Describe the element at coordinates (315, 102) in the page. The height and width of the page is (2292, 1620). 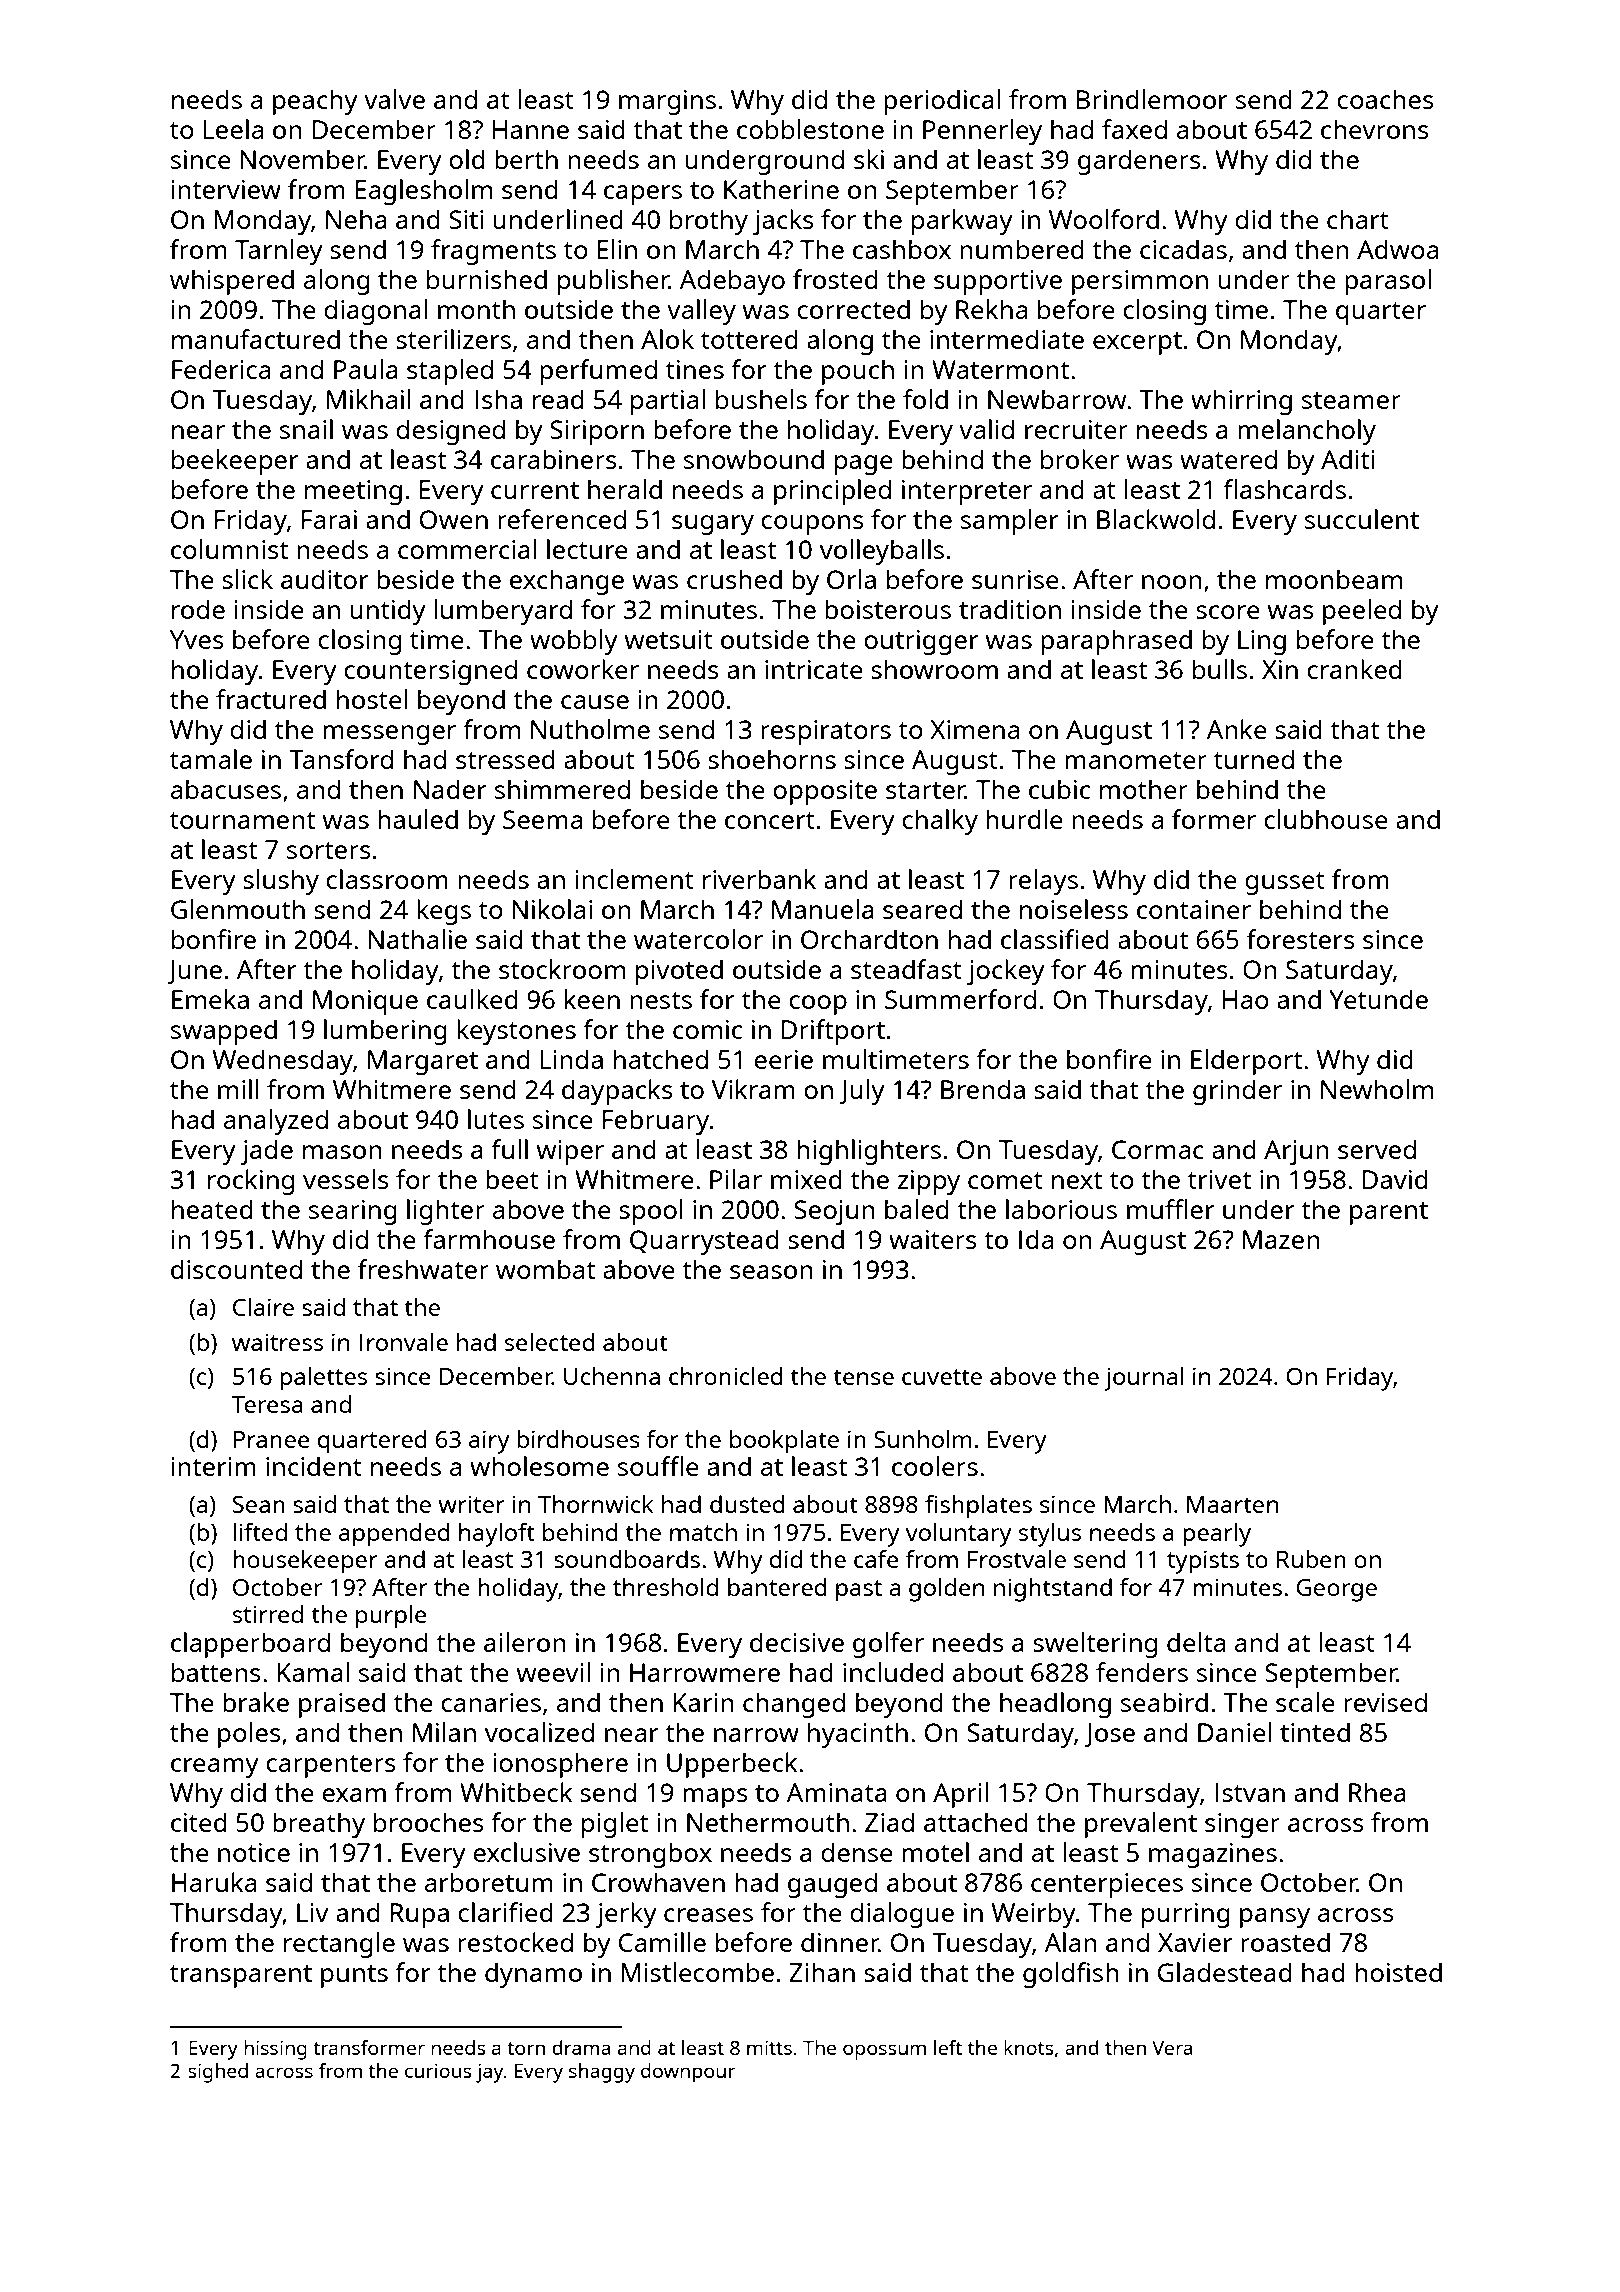
I see `peachy` at that location.
